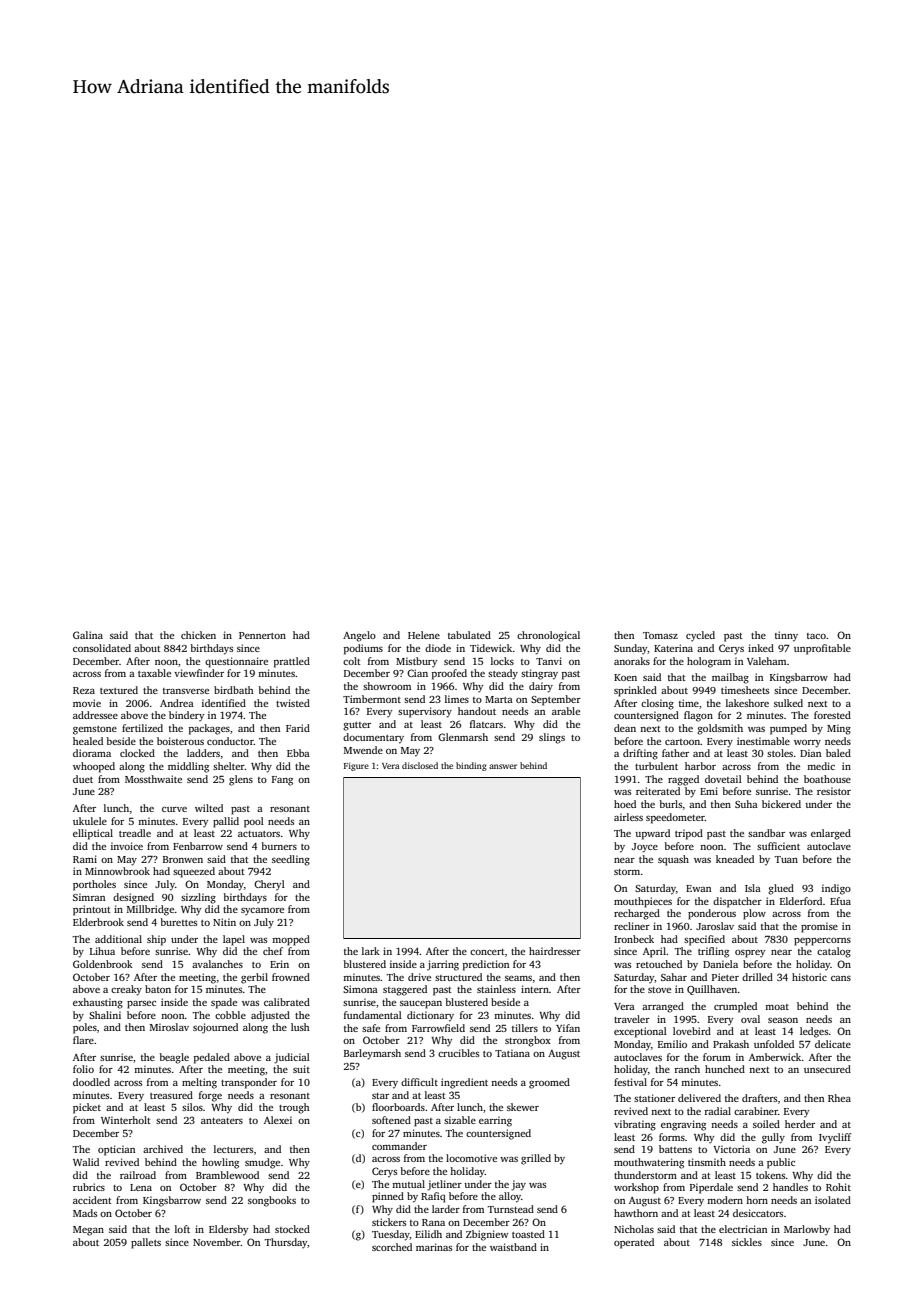  Describe the element at coordinates (117, 871) in the image. I see `Minnowbrook` at that location.
